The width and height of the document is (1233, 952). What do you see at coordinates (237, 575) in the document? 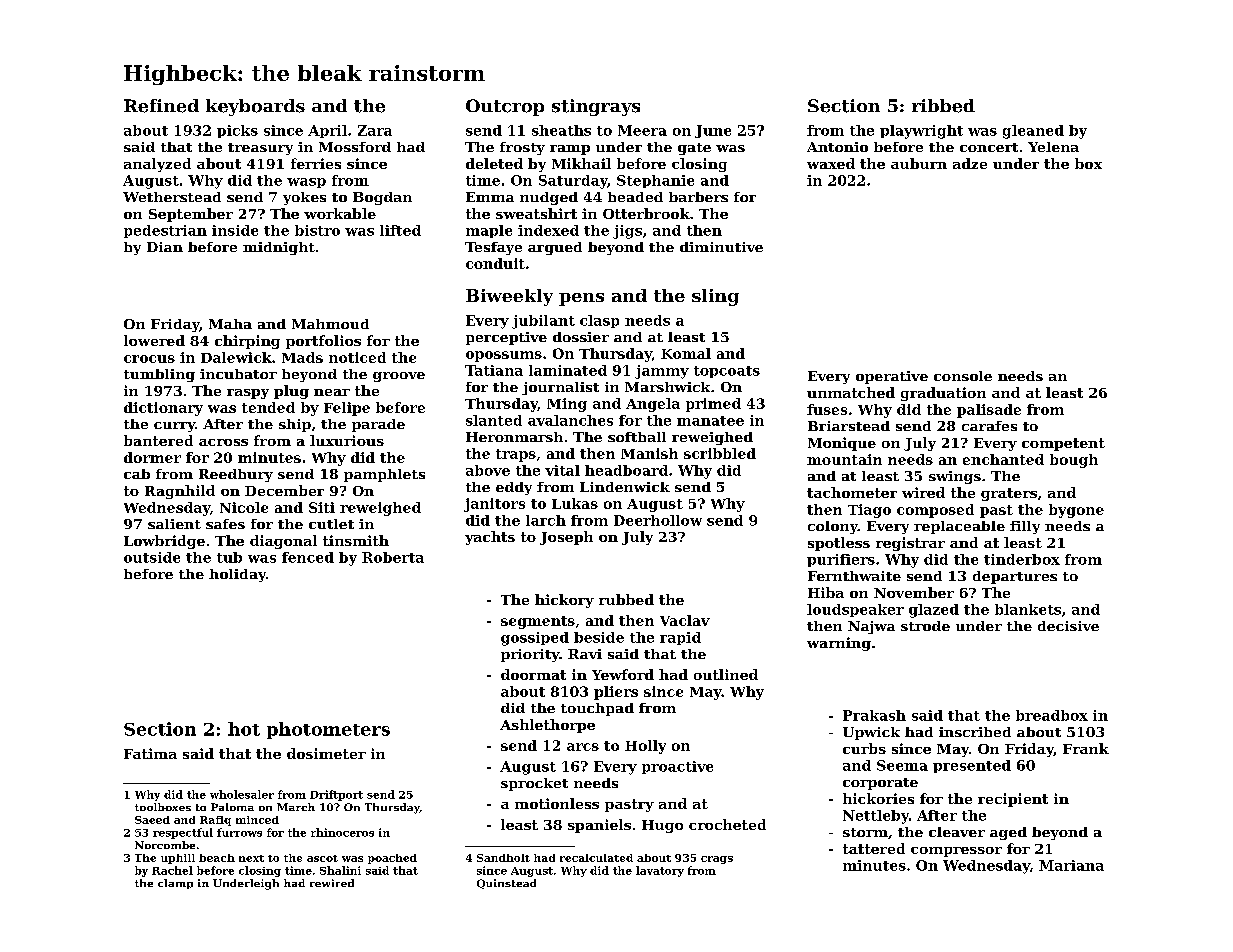
I see `holiday` at bounding box center [237, 575].
